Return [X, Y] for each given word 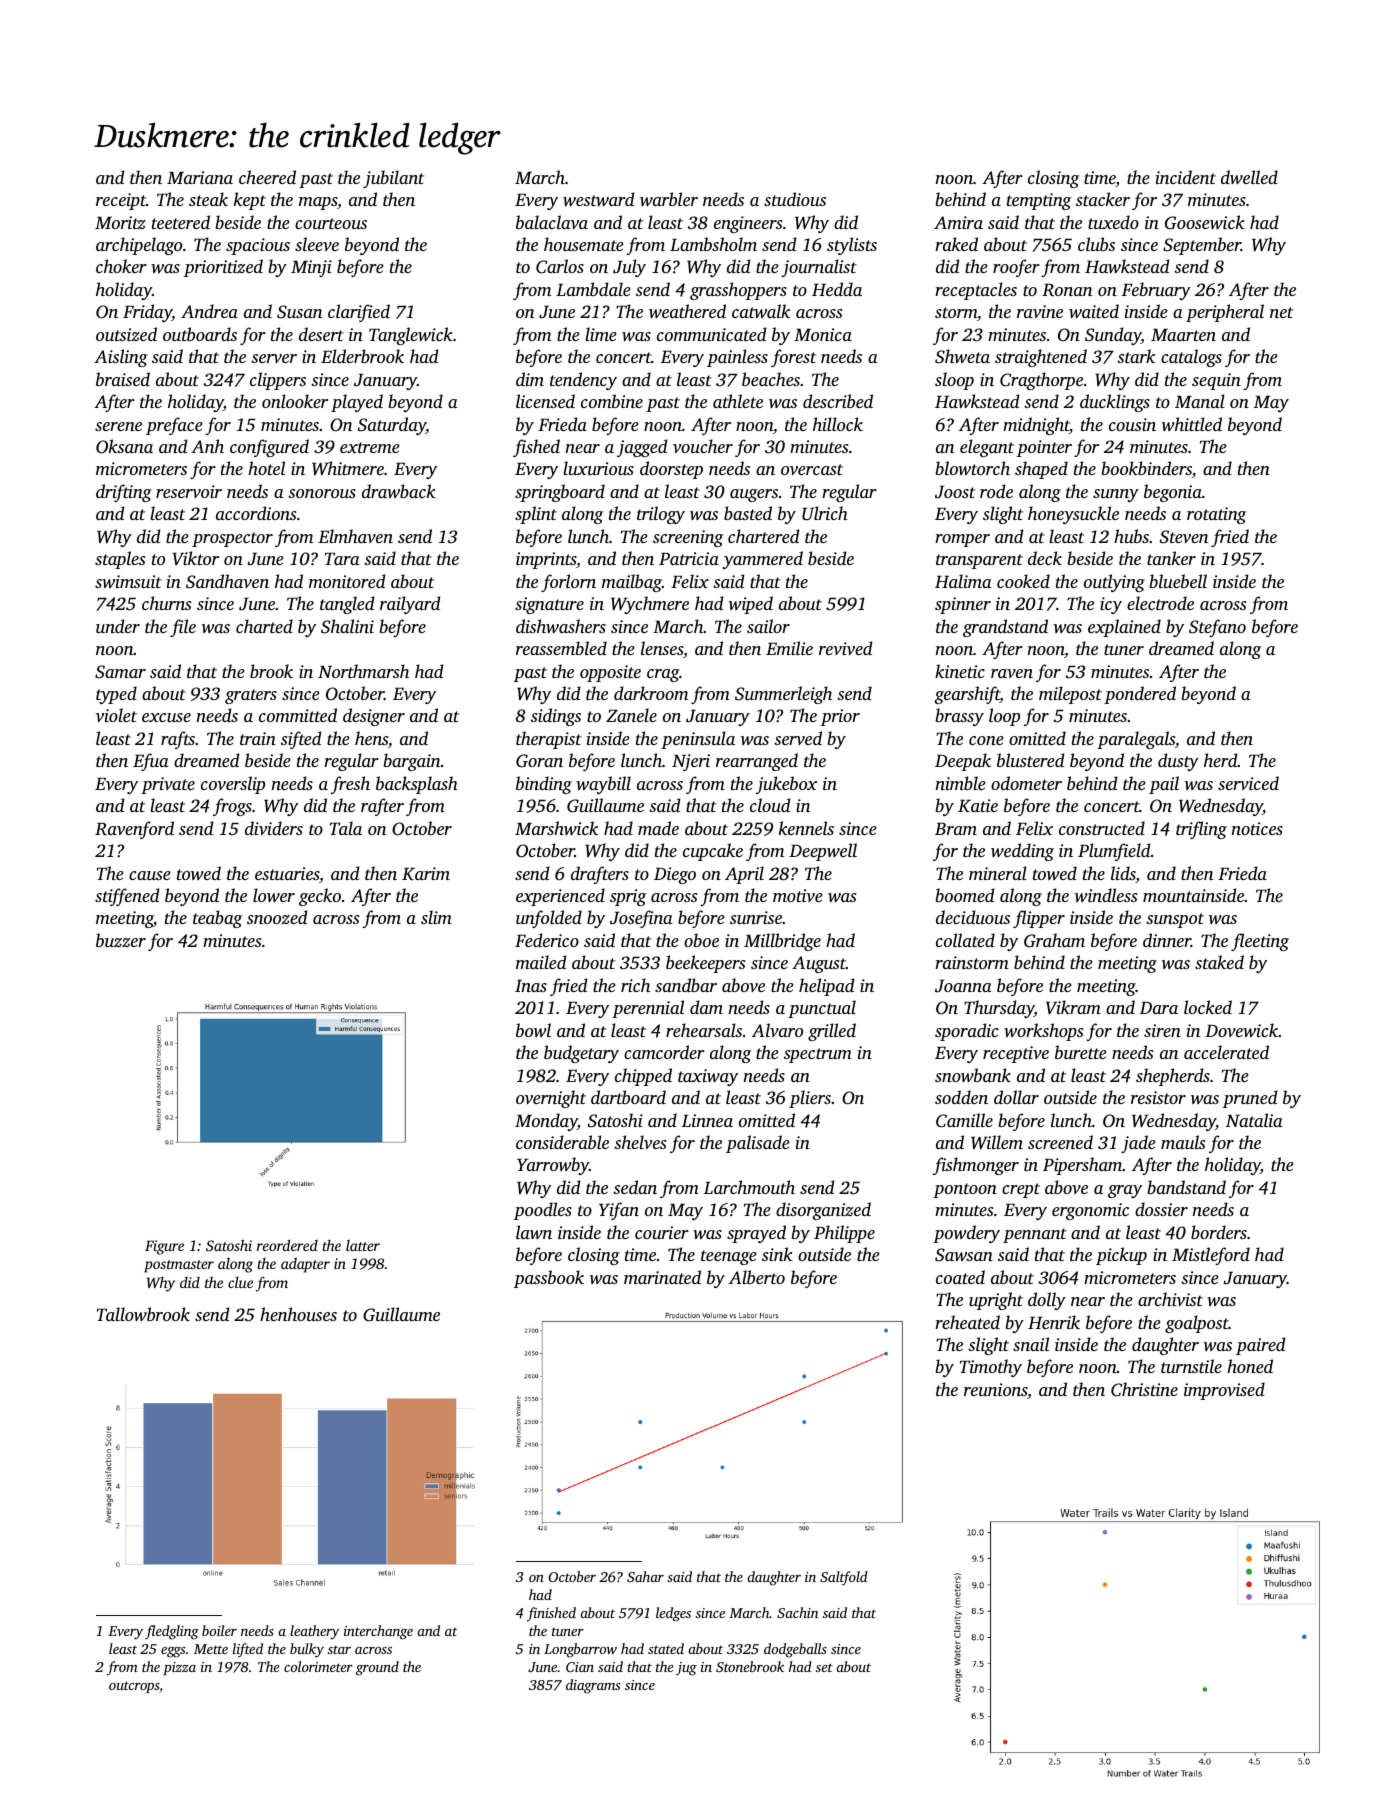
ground [377, 1668]
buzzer [121, 940]
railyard [410, 605]
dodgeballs [795, 1650]
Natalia [1254, 1120]
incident [1185, 177]
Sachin [797, 1612]
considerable [562, 1142]
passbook [549, 1279]
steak [208, 199]
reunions [995, 1389]
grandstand [1005, 628]
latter [363, 1245]
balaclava [552, 222]
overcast [812, 469]
